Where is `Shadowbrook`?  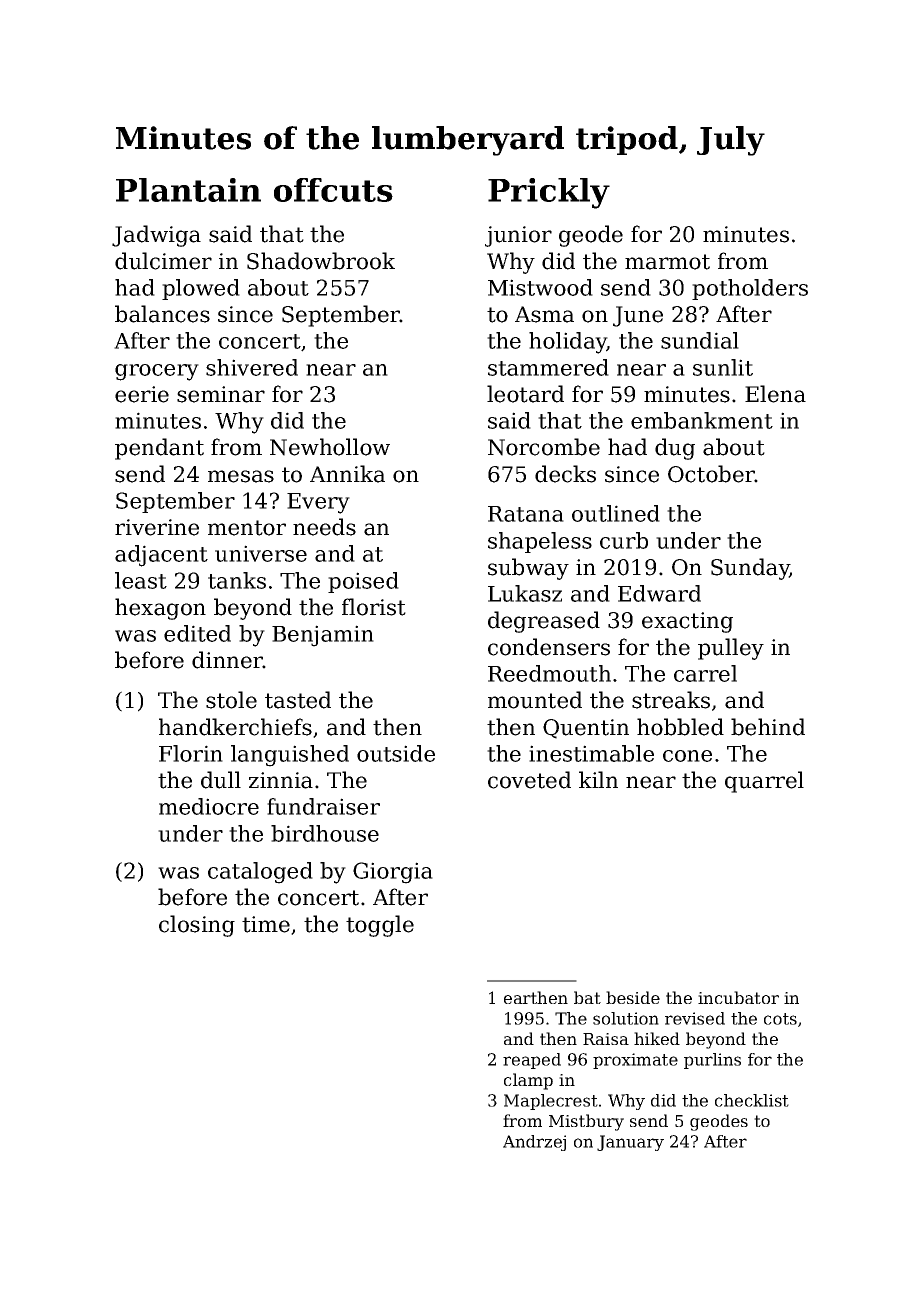 Shadowbrook is located at coordinates (321, 261).
